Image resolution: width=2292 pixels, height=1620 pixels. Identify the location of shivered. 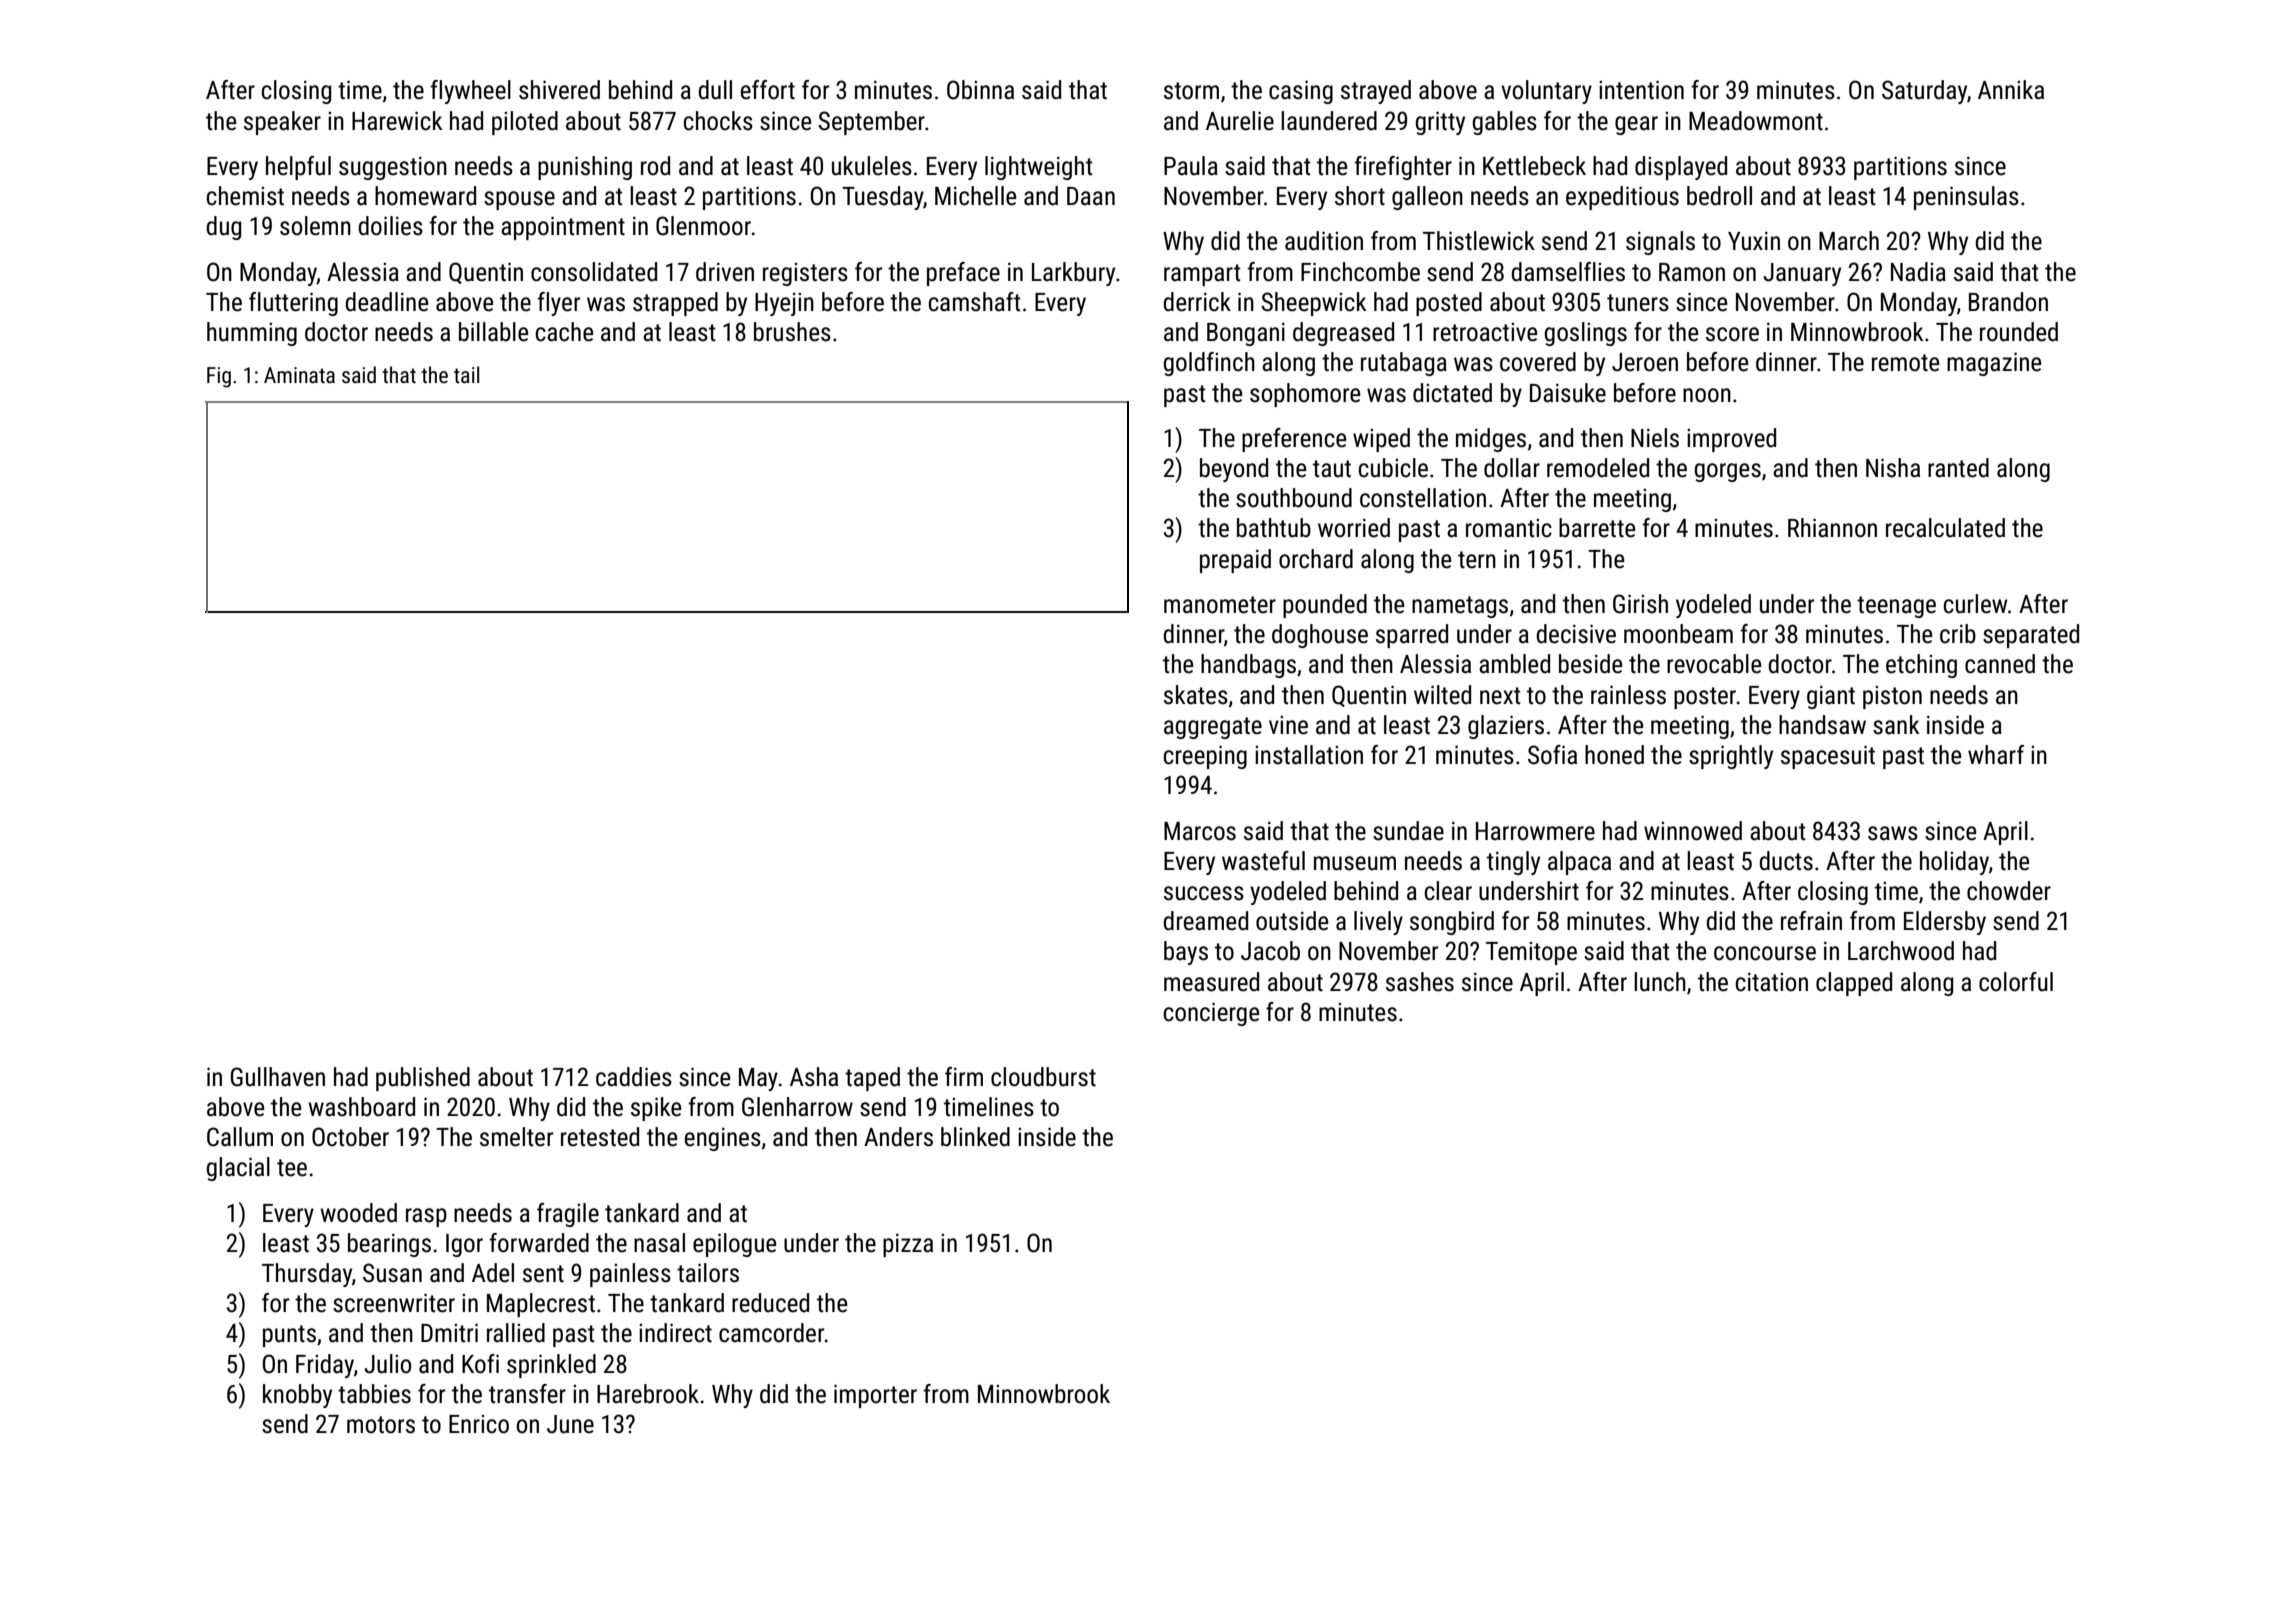
(559, 90).
